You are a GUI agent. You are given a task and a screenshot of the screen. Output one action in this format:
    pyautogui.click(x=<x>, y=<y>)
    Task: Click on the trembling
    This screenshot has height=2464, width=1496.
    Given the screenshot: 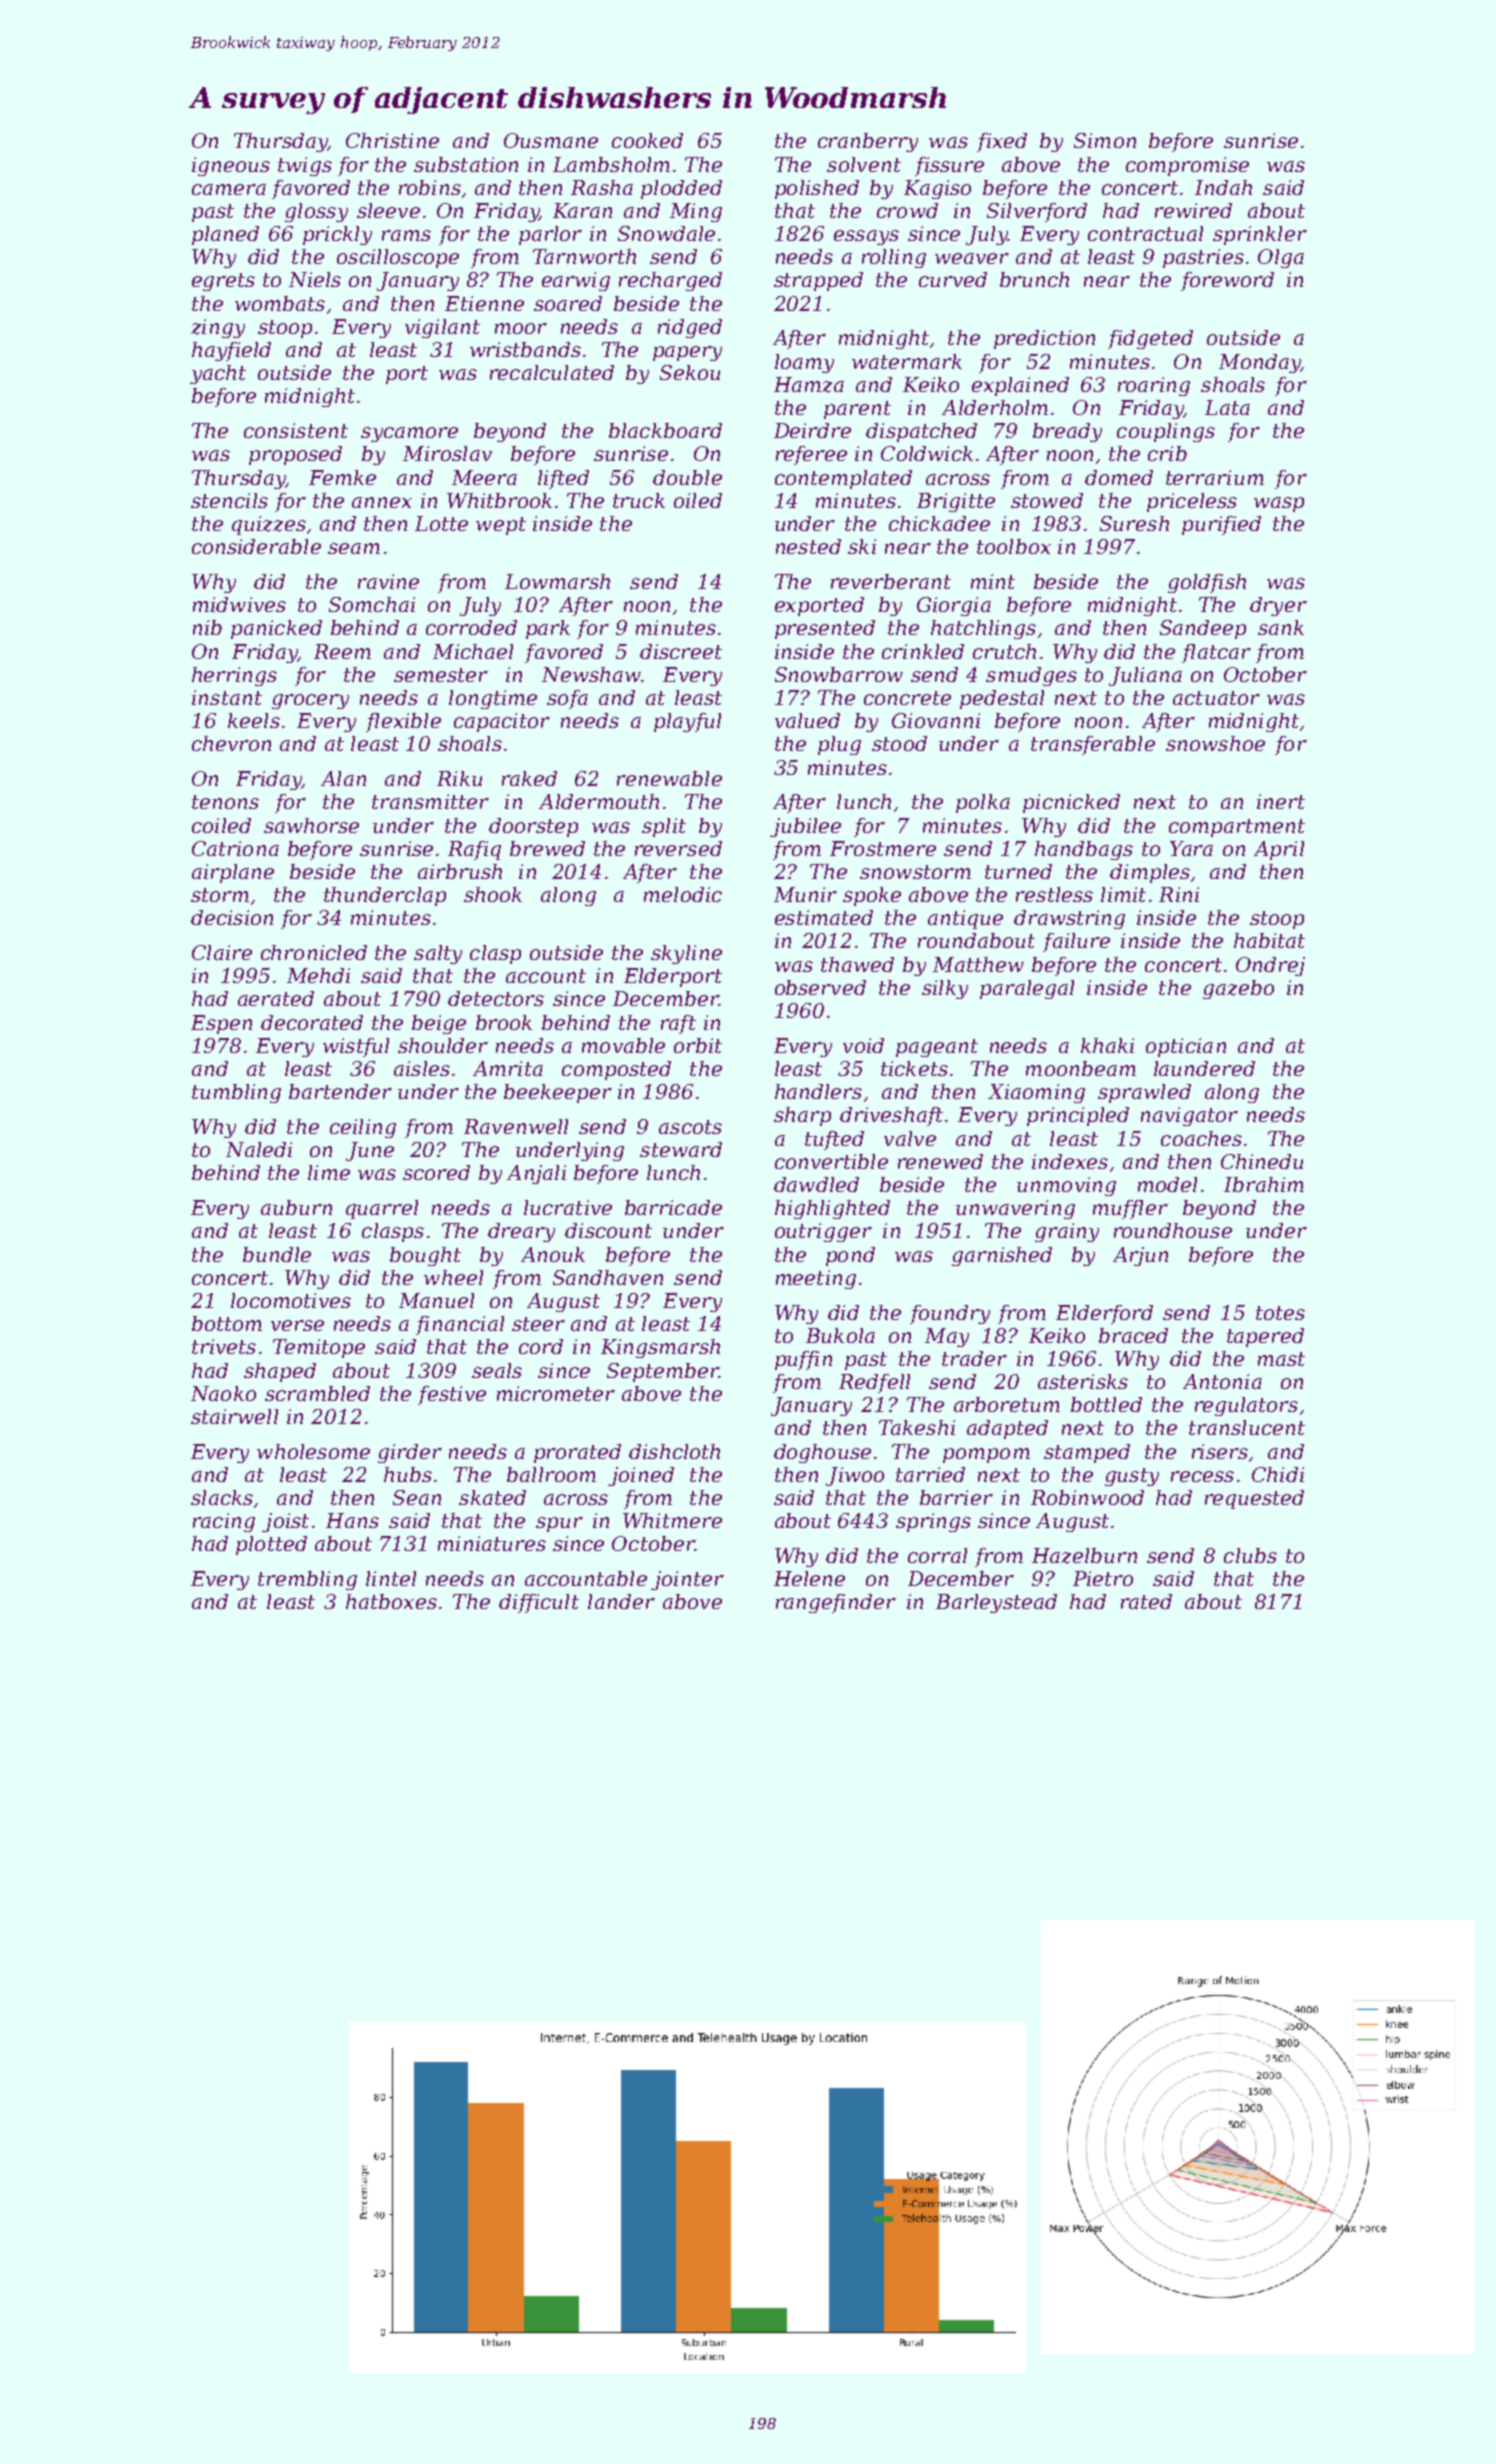 What is the action you would take?
    pyautogui.click(x=307, y=1580)
